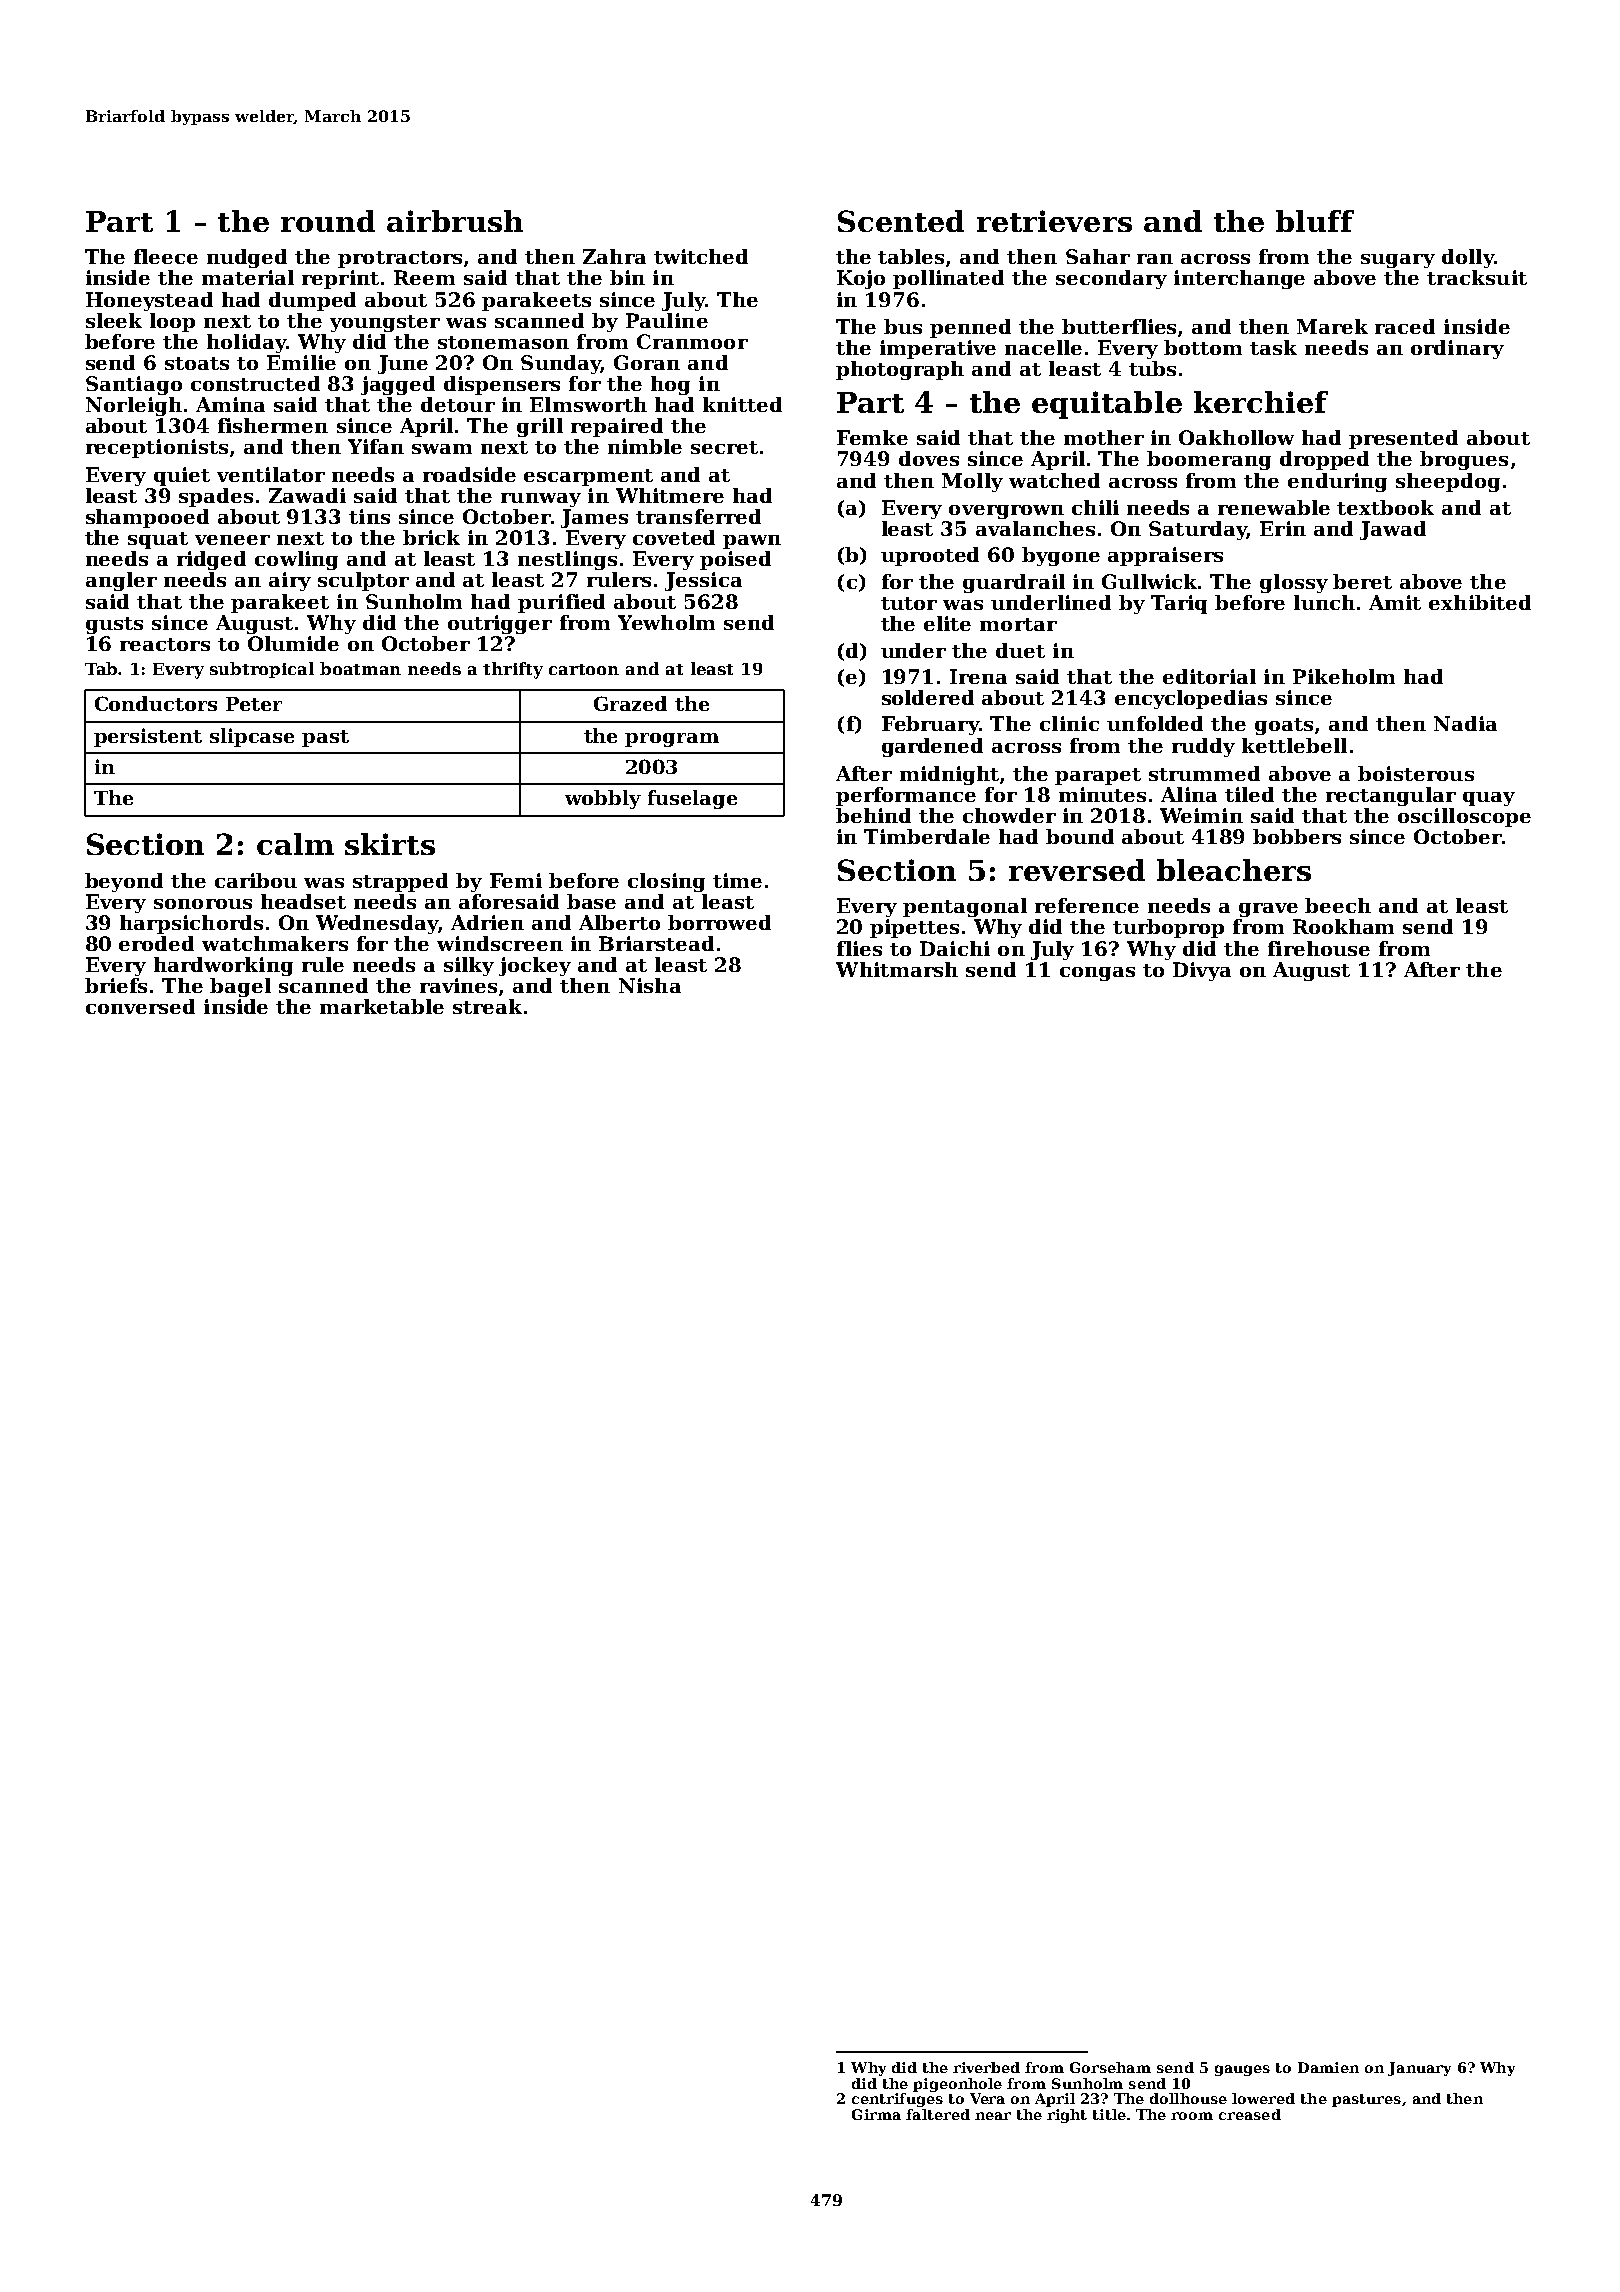 This image has height=2292, width=1620. I want to click on round, so click(328, 221).
